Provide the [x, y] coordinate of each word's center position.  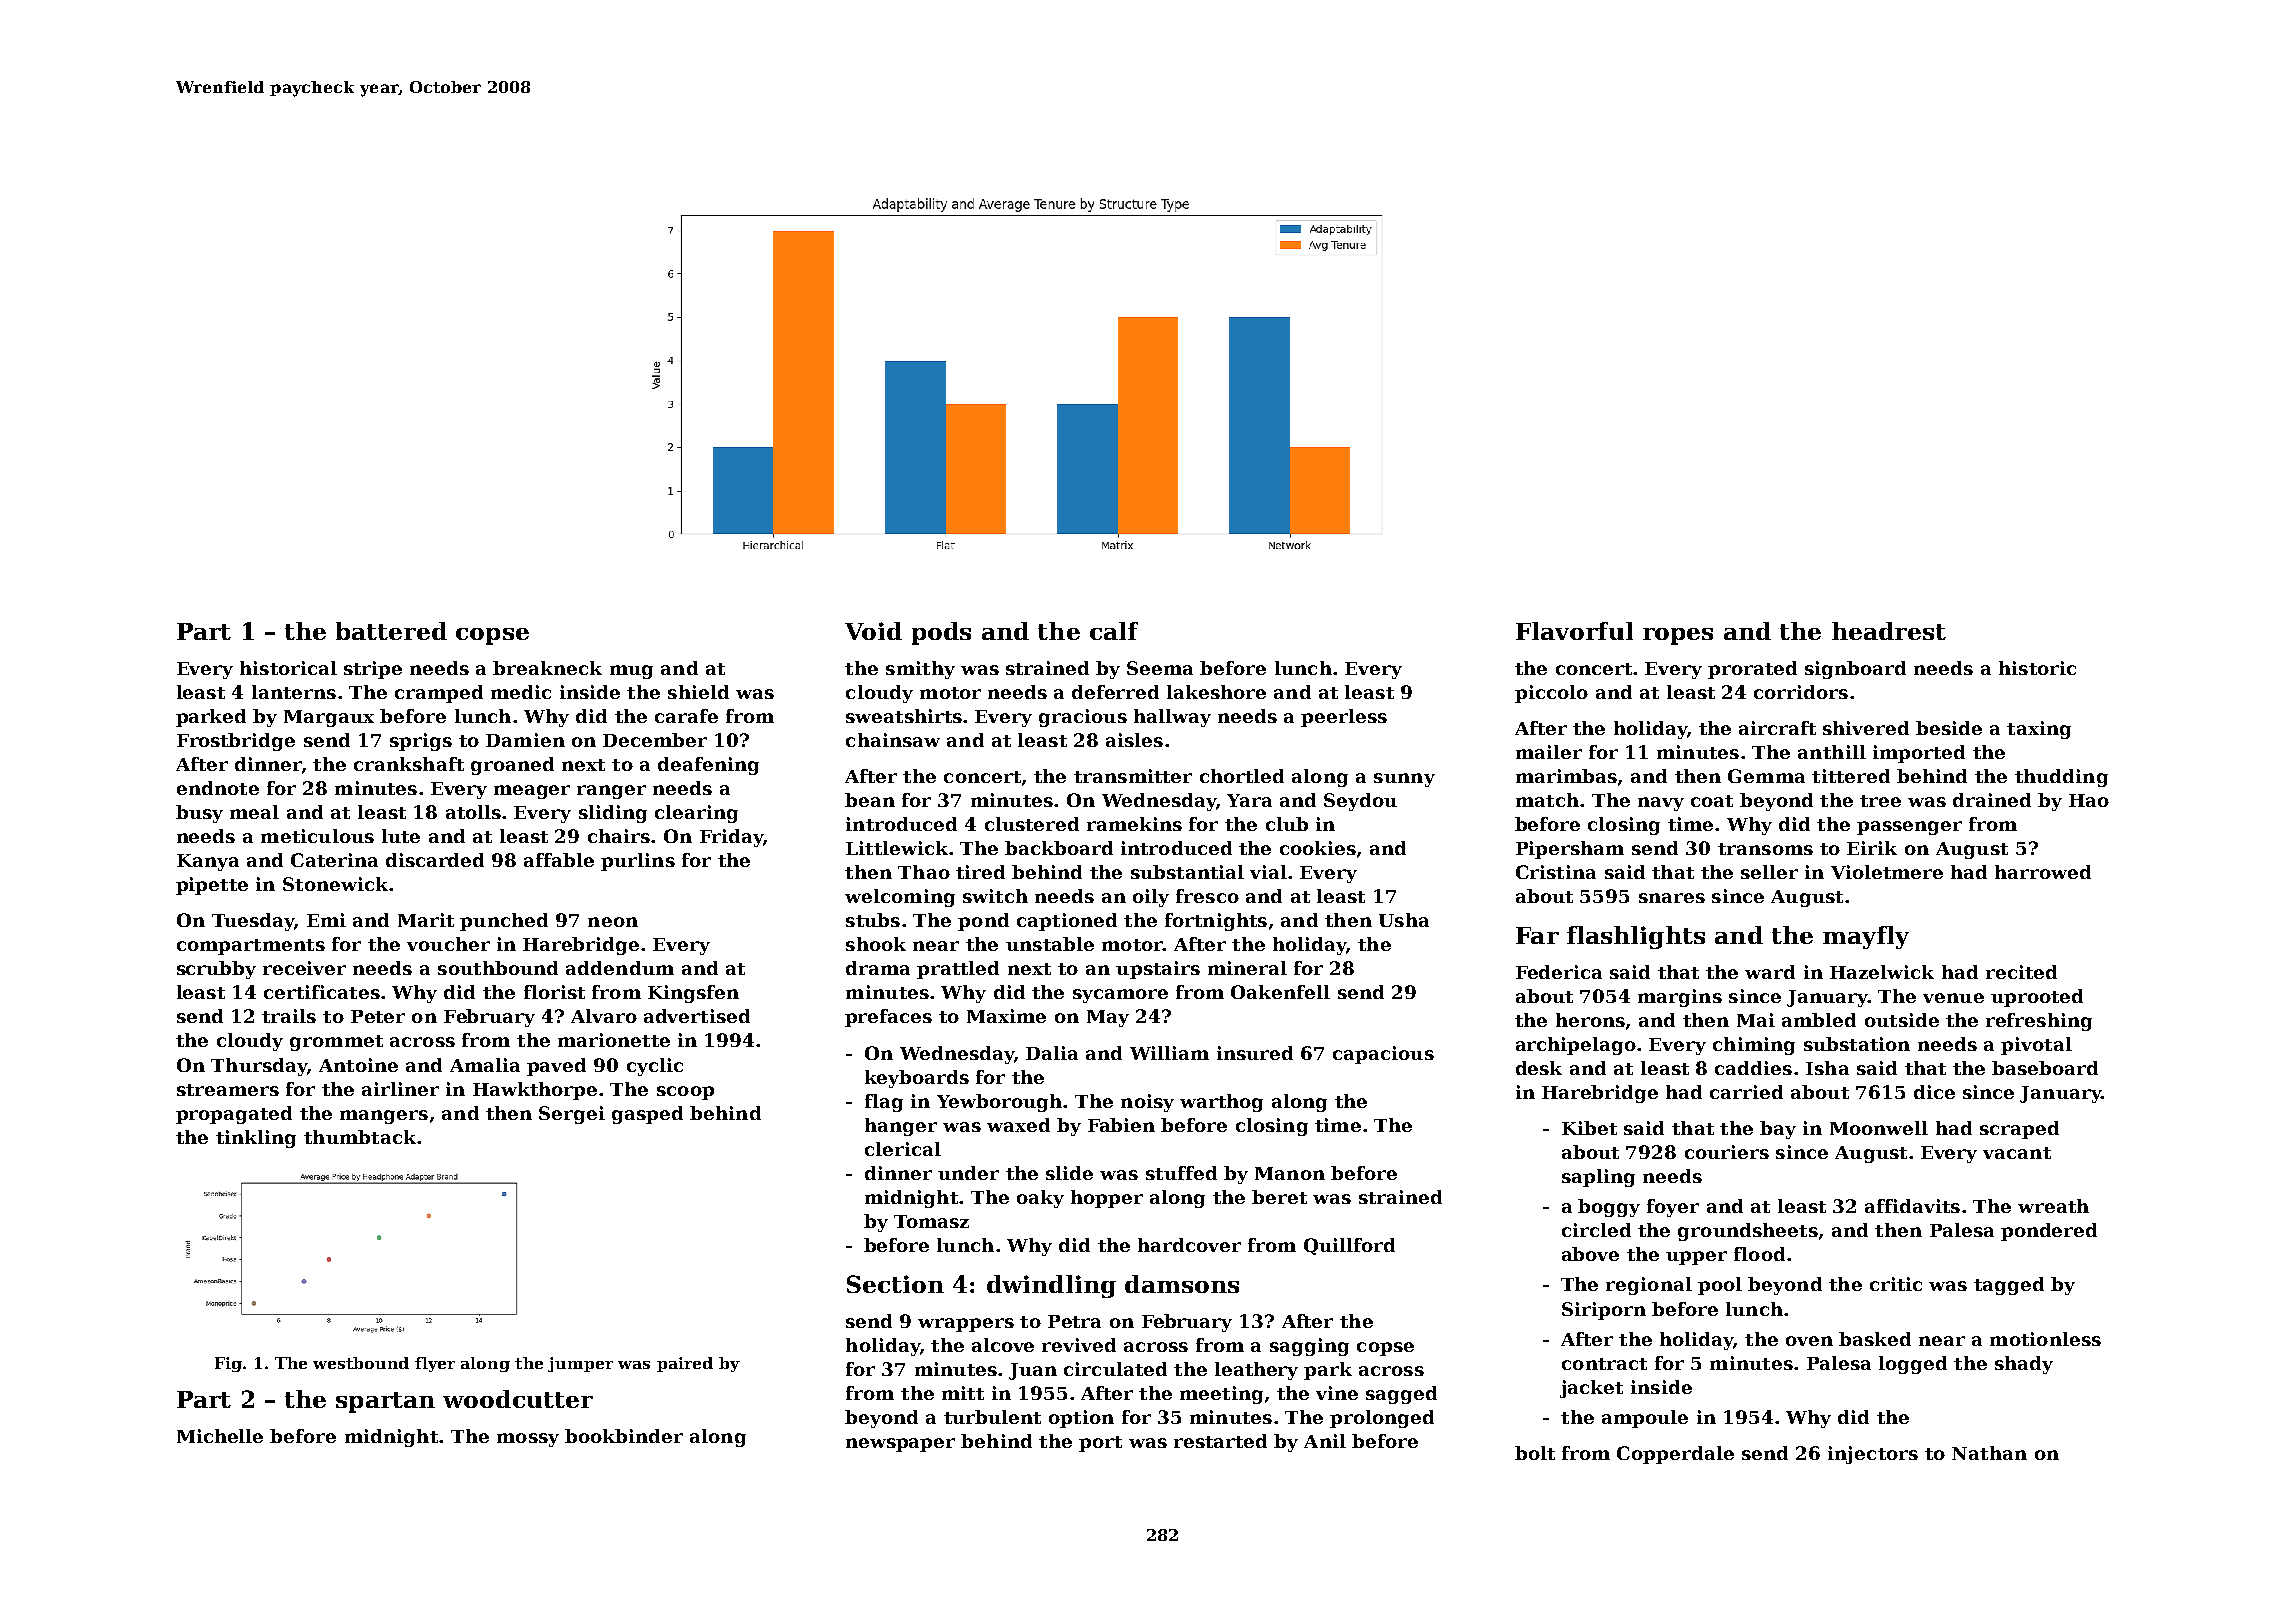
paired [685, 1364]
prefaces [888, 1018]
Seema [1160, 668]
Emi [326, 920]
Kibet [1589, 1128]
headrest [1889, 631]
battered [391, 631]
